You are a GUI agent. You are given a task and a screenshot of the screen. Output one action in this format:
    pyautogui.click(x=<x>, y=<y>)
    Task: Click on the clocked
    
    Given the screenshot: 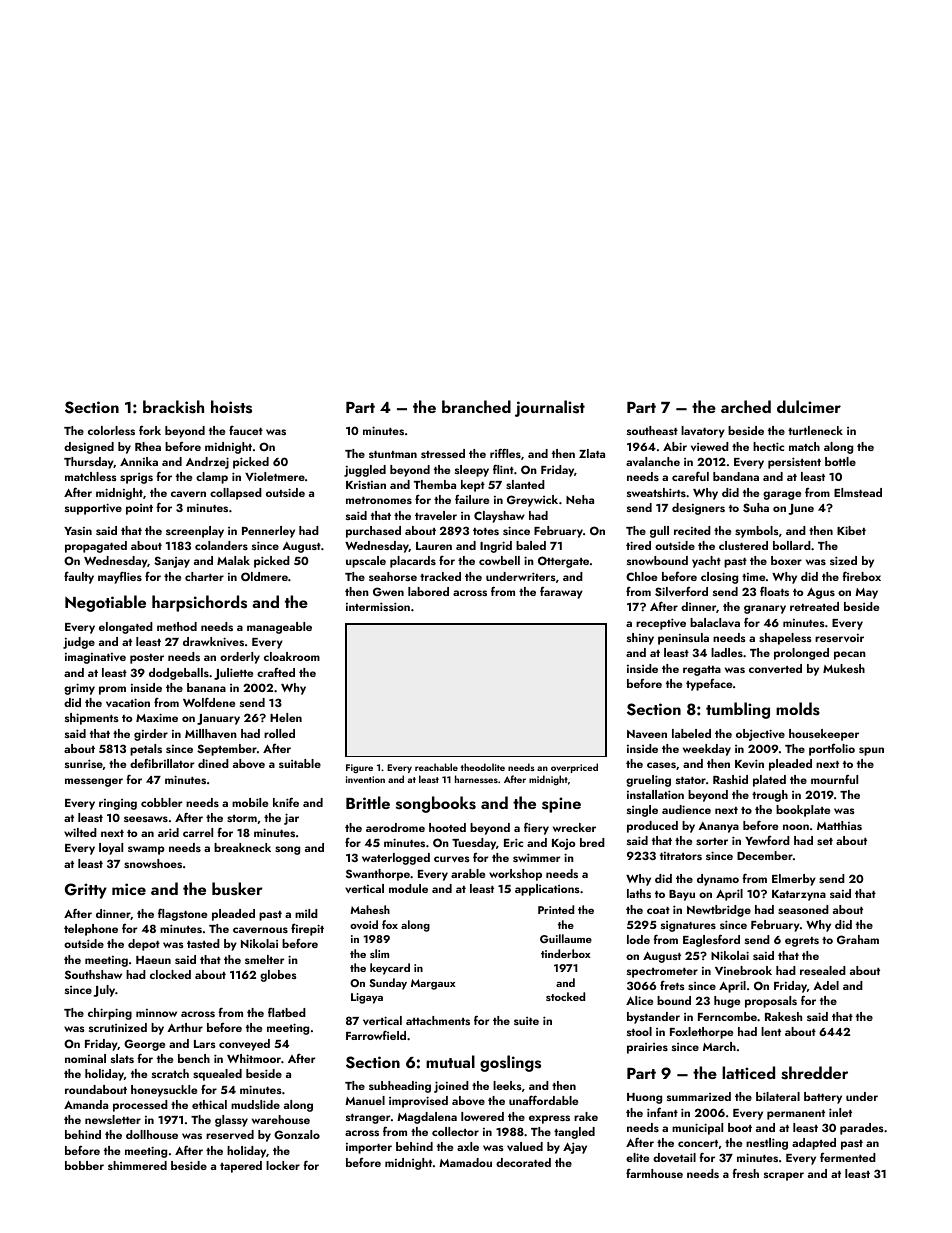 What is the action you would take?
    pyautogui.click(x=170, y=974)
